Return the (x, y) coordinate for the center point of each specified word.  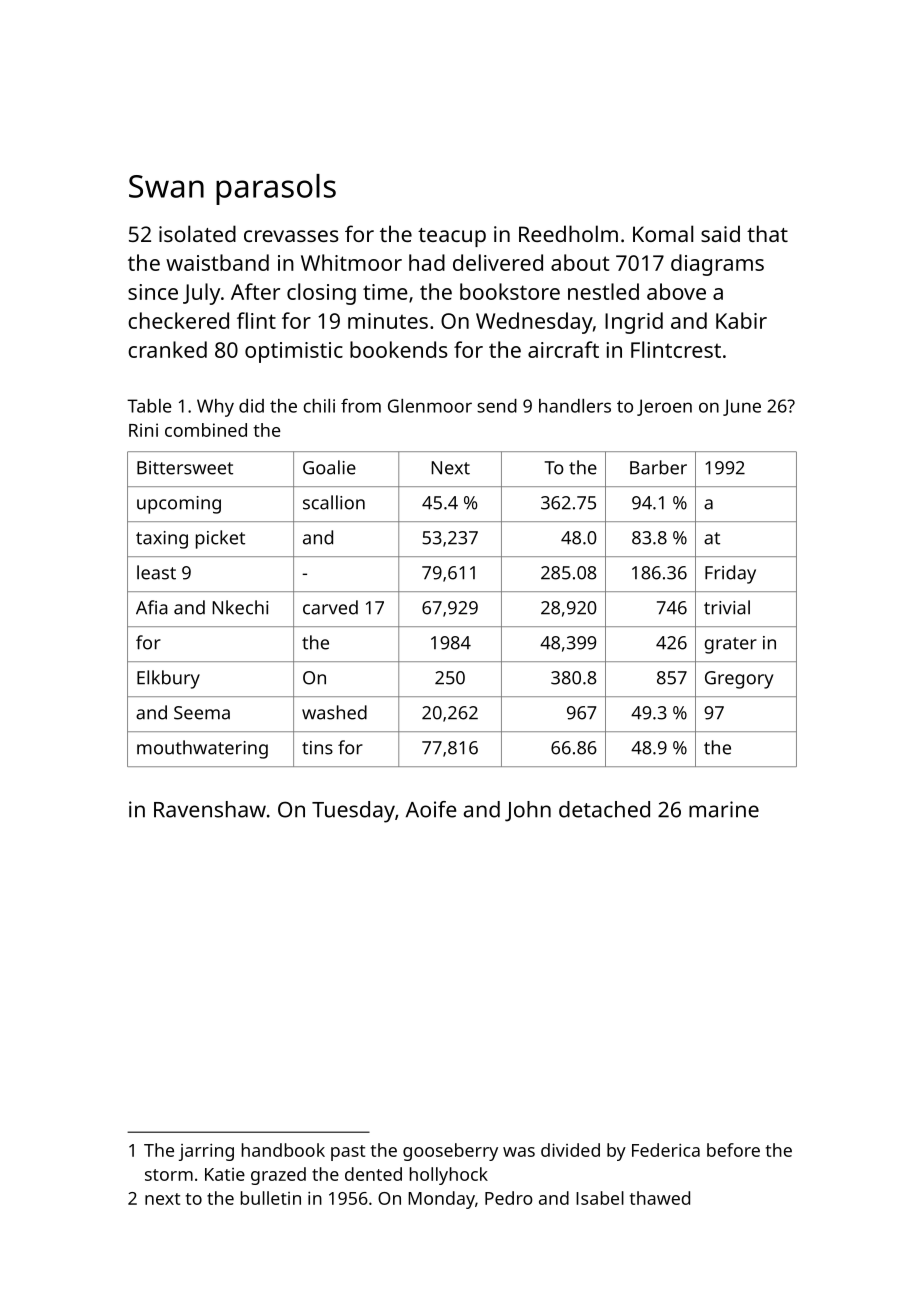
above (676, 291)
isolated (197, 233)
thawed (660, 1198)
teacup (452, 237)
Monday (441, 1200)
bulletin (271, 1198)
